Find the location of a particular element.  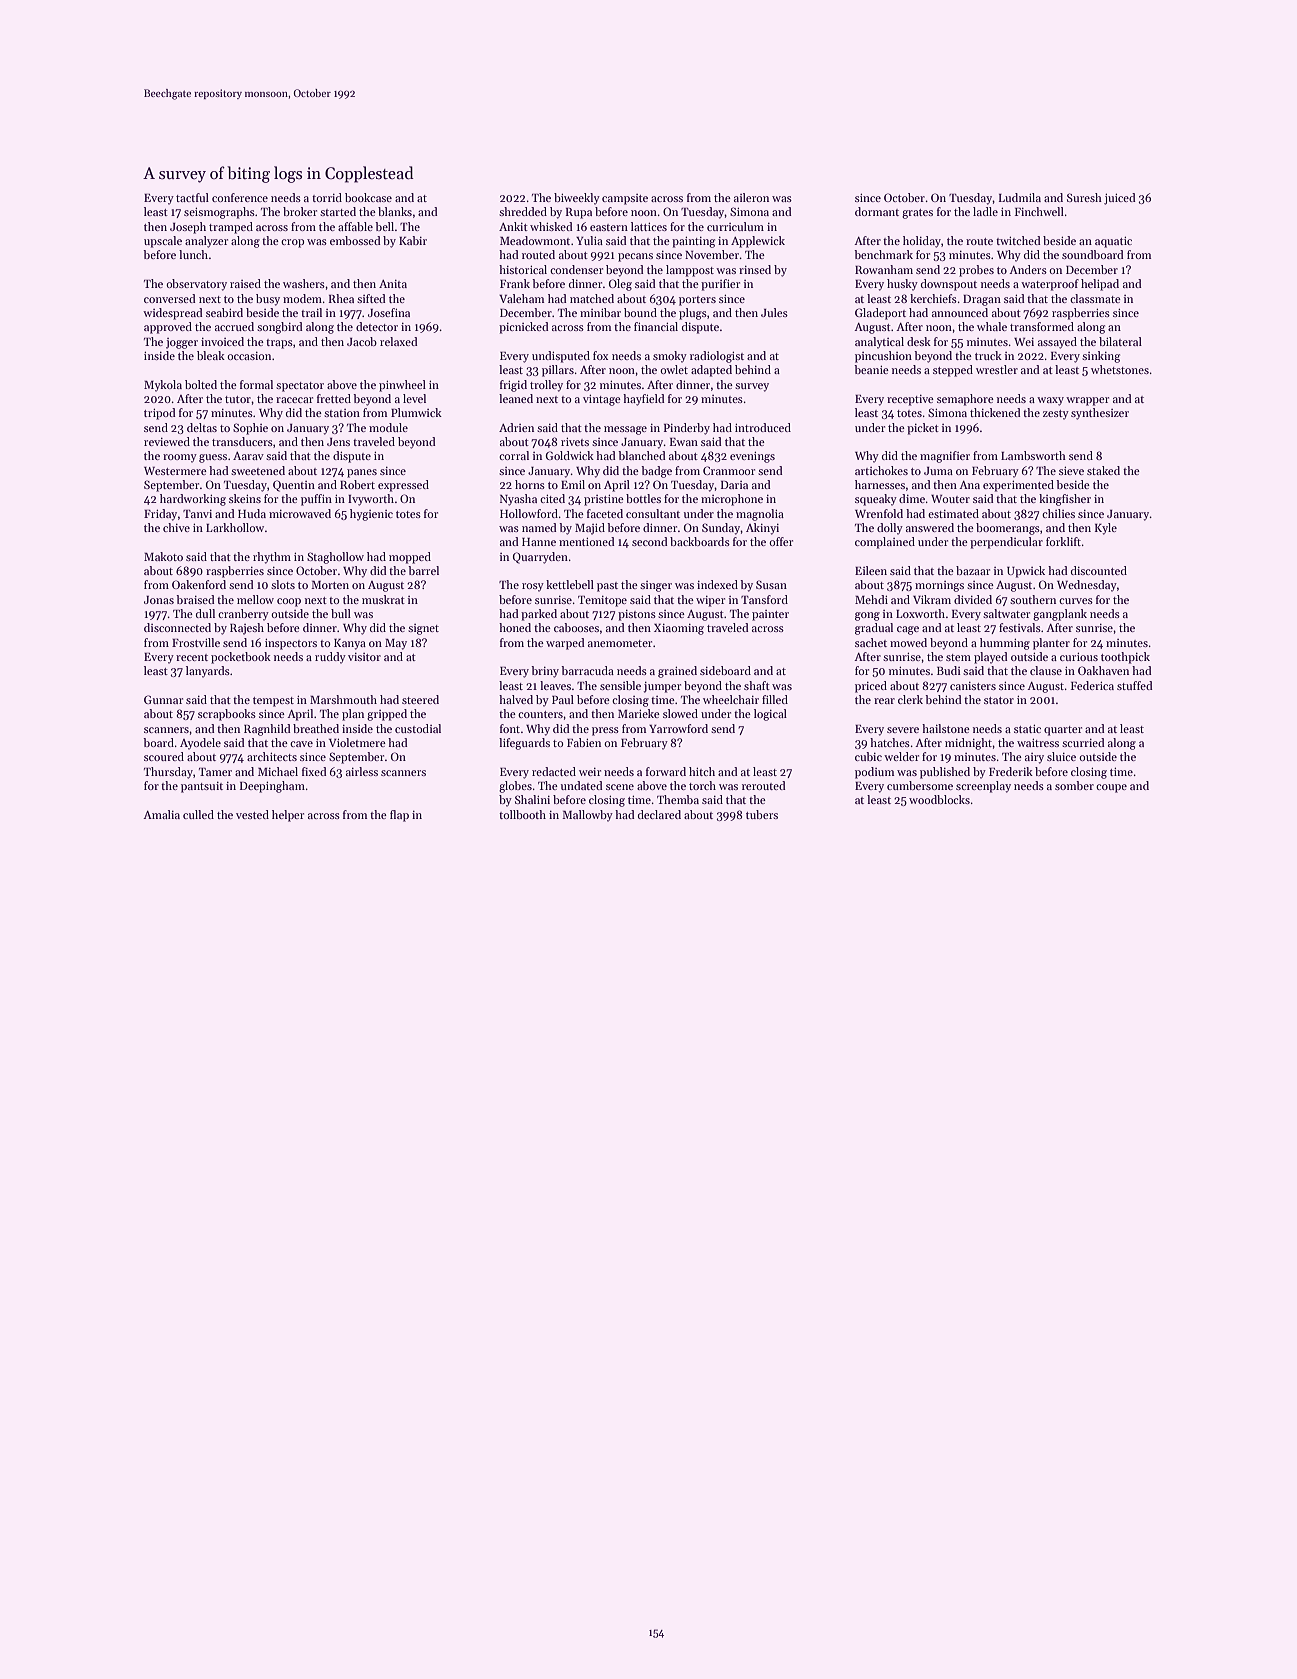

woodblocks is located at coordinates (939, 799).
